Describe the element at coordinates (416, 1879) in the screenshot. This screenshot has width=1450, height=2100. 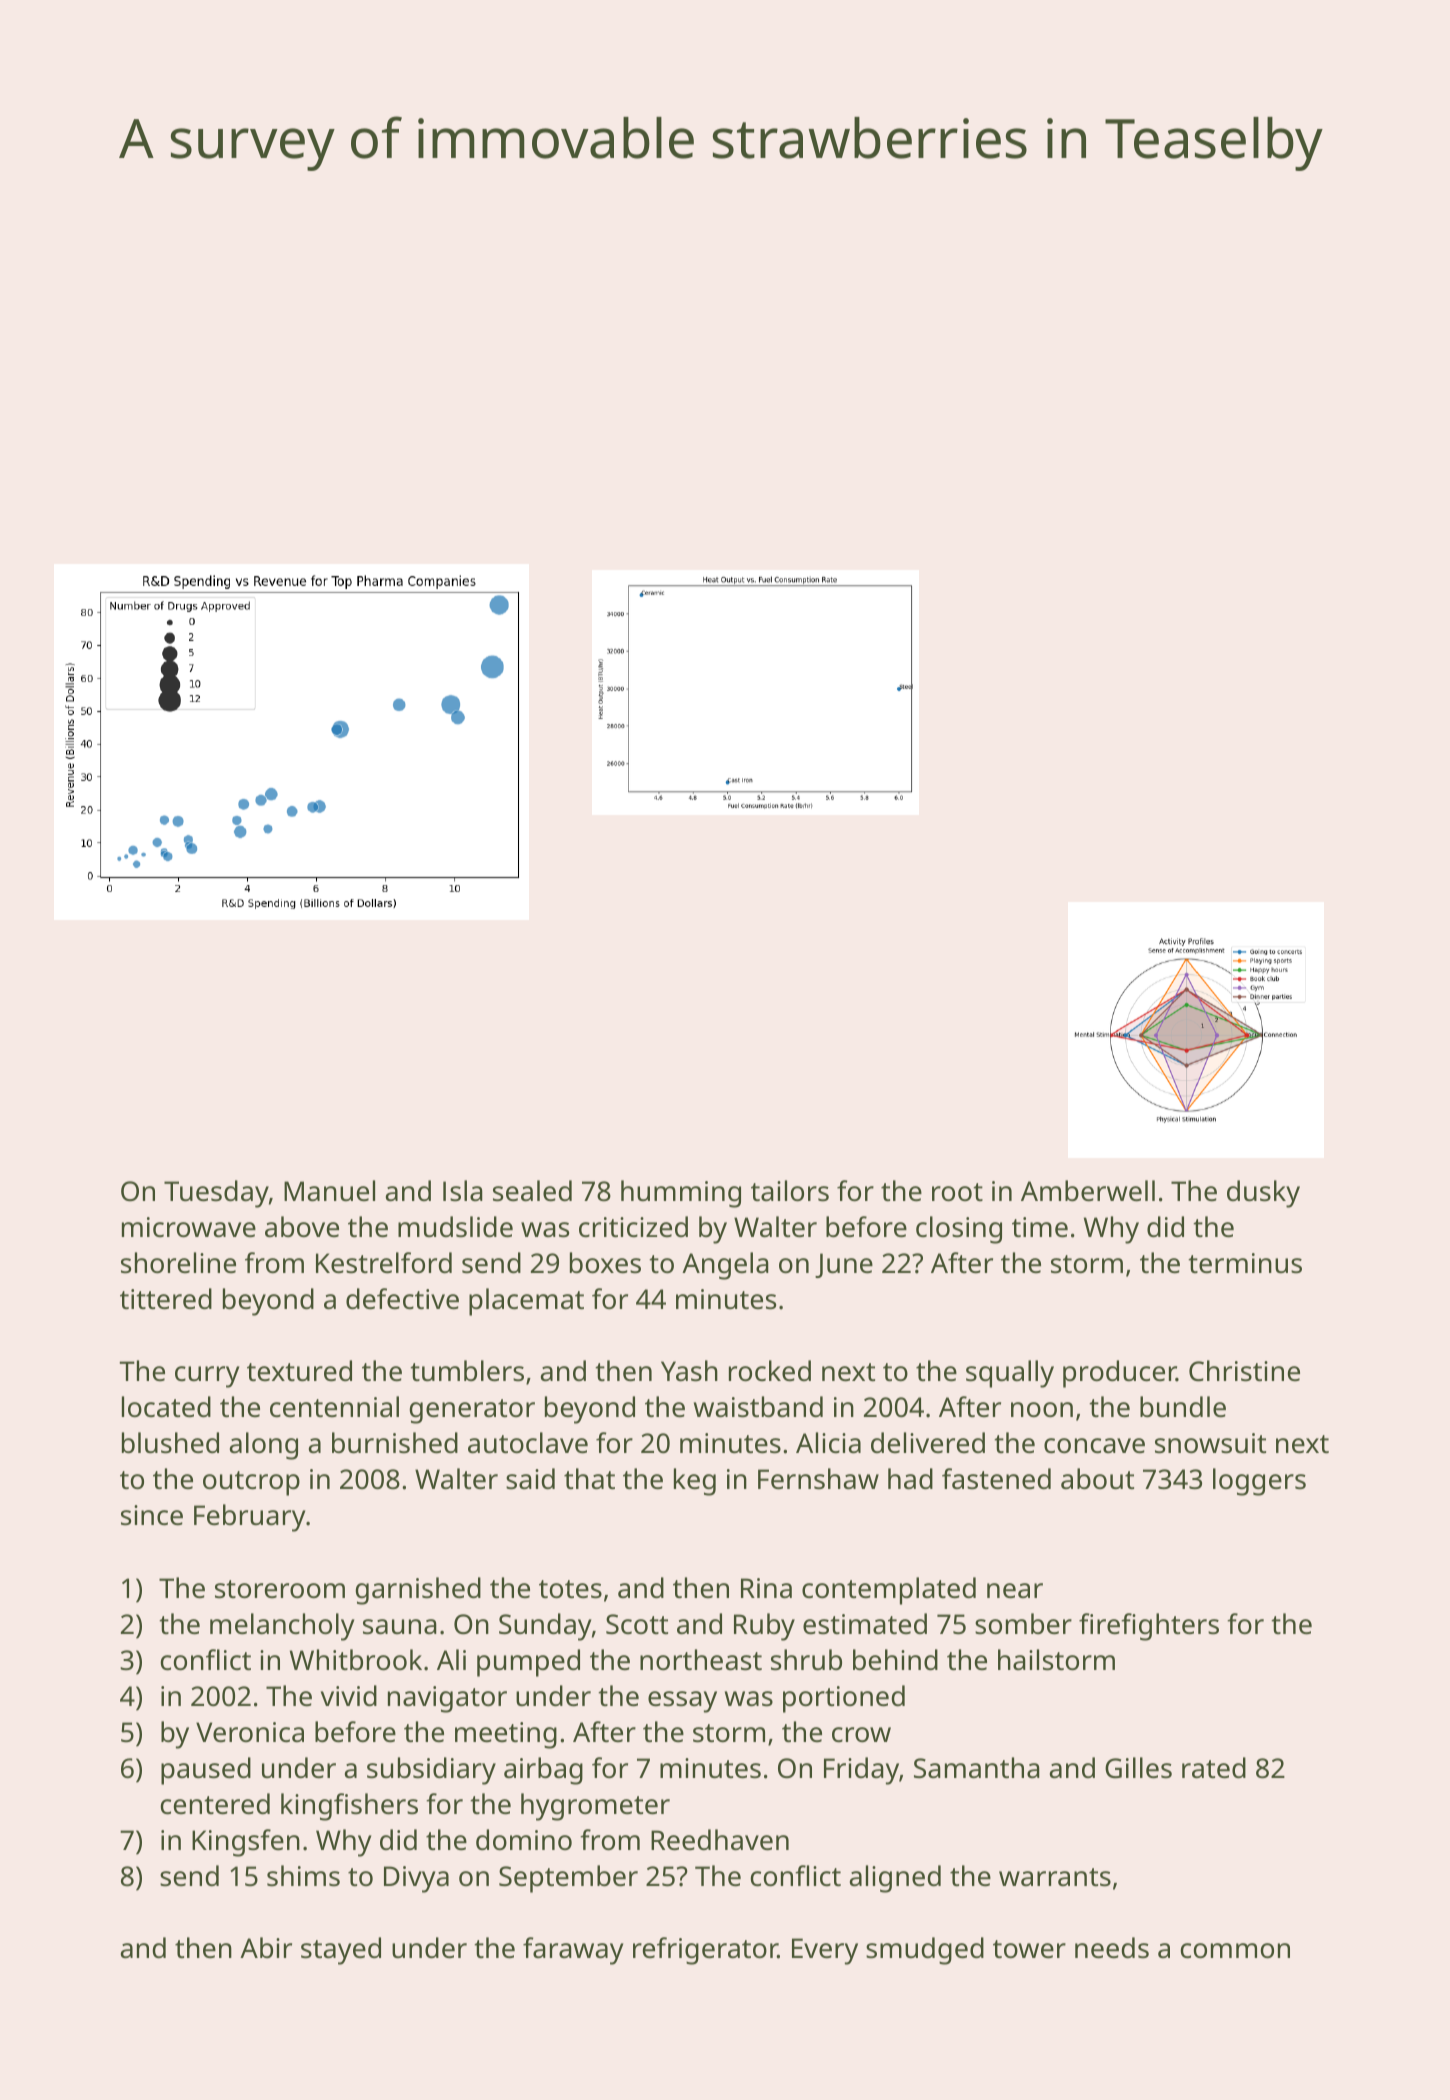
I see `Divya` at that location.
